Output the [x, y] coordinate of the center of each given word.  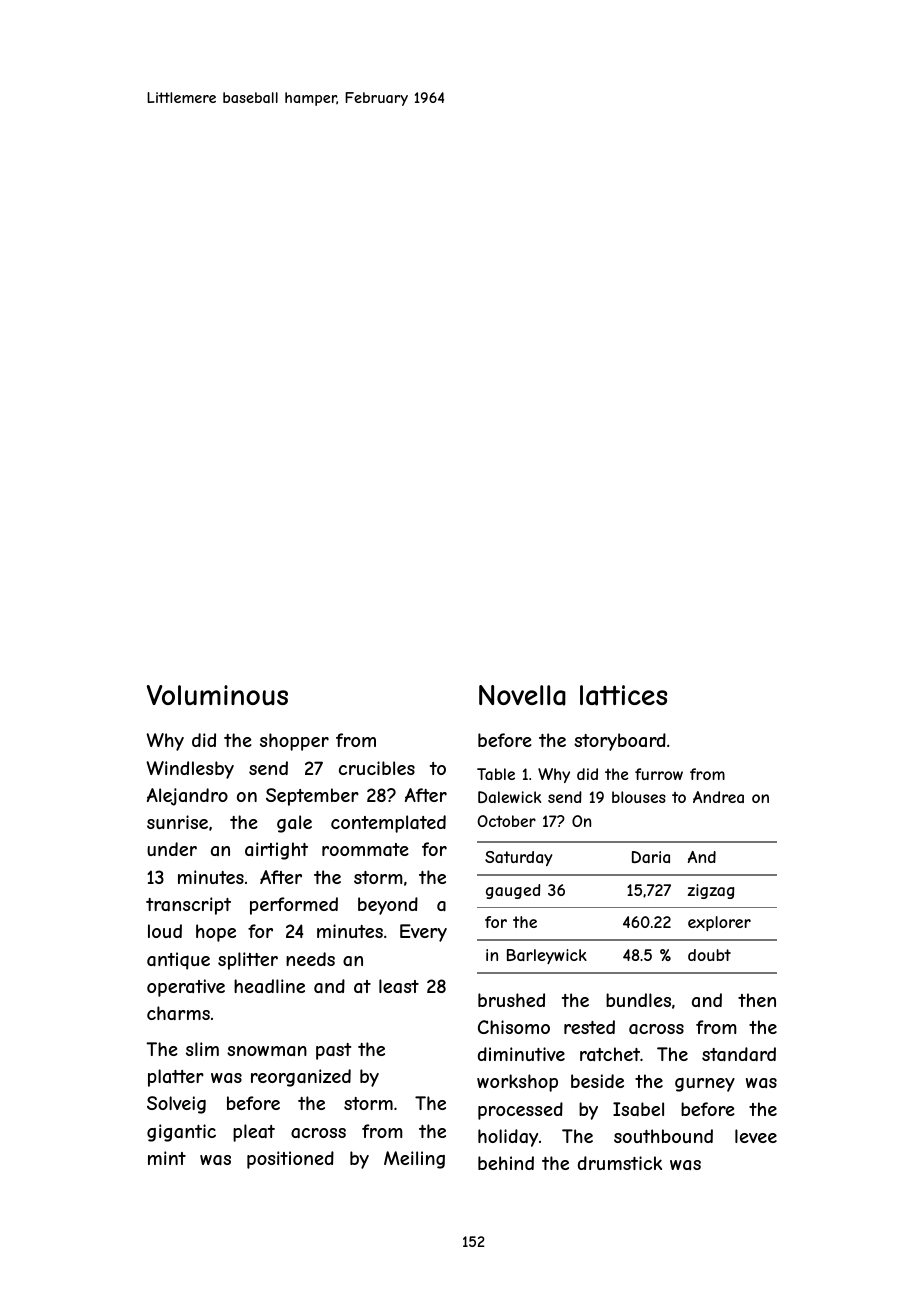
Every [423, 933]
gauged [513, 891]
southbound [663, 1136]
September [312, 797]
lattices [623, 695]
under [172, 849]
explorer [719, 923]
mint [167, 1158]
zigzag [711, 891]
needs [310, 959]
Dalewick [509, 797]
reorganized [301, 1078]
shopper [294, 742]
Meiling [414, 1160]
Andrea [718, 797]
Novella [522, 695]
